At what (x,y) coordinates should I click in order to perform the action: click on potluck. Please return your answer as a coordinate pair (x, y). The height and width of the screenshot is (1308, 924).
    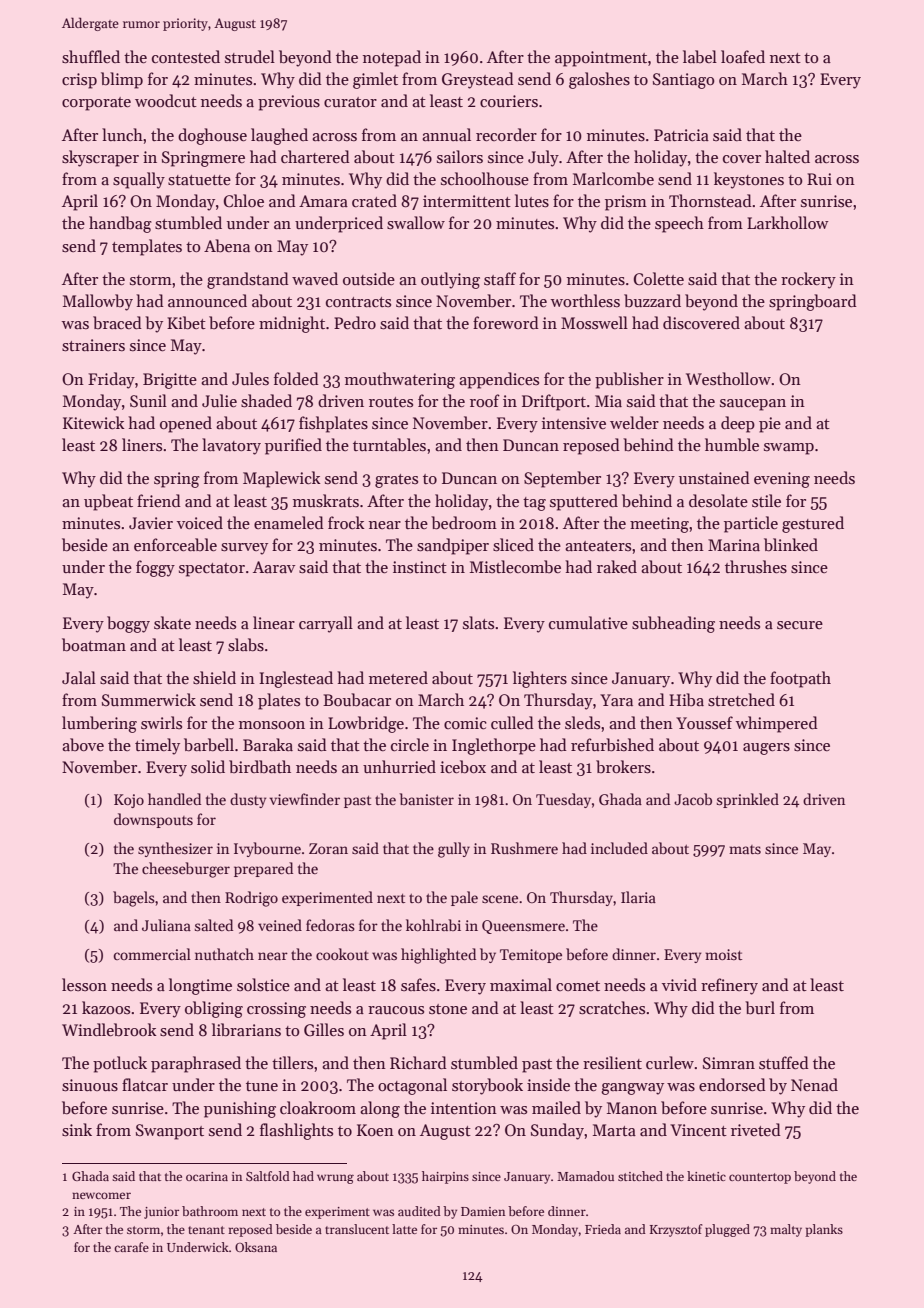
    Looking at the image, I should click on (120, 1064).
